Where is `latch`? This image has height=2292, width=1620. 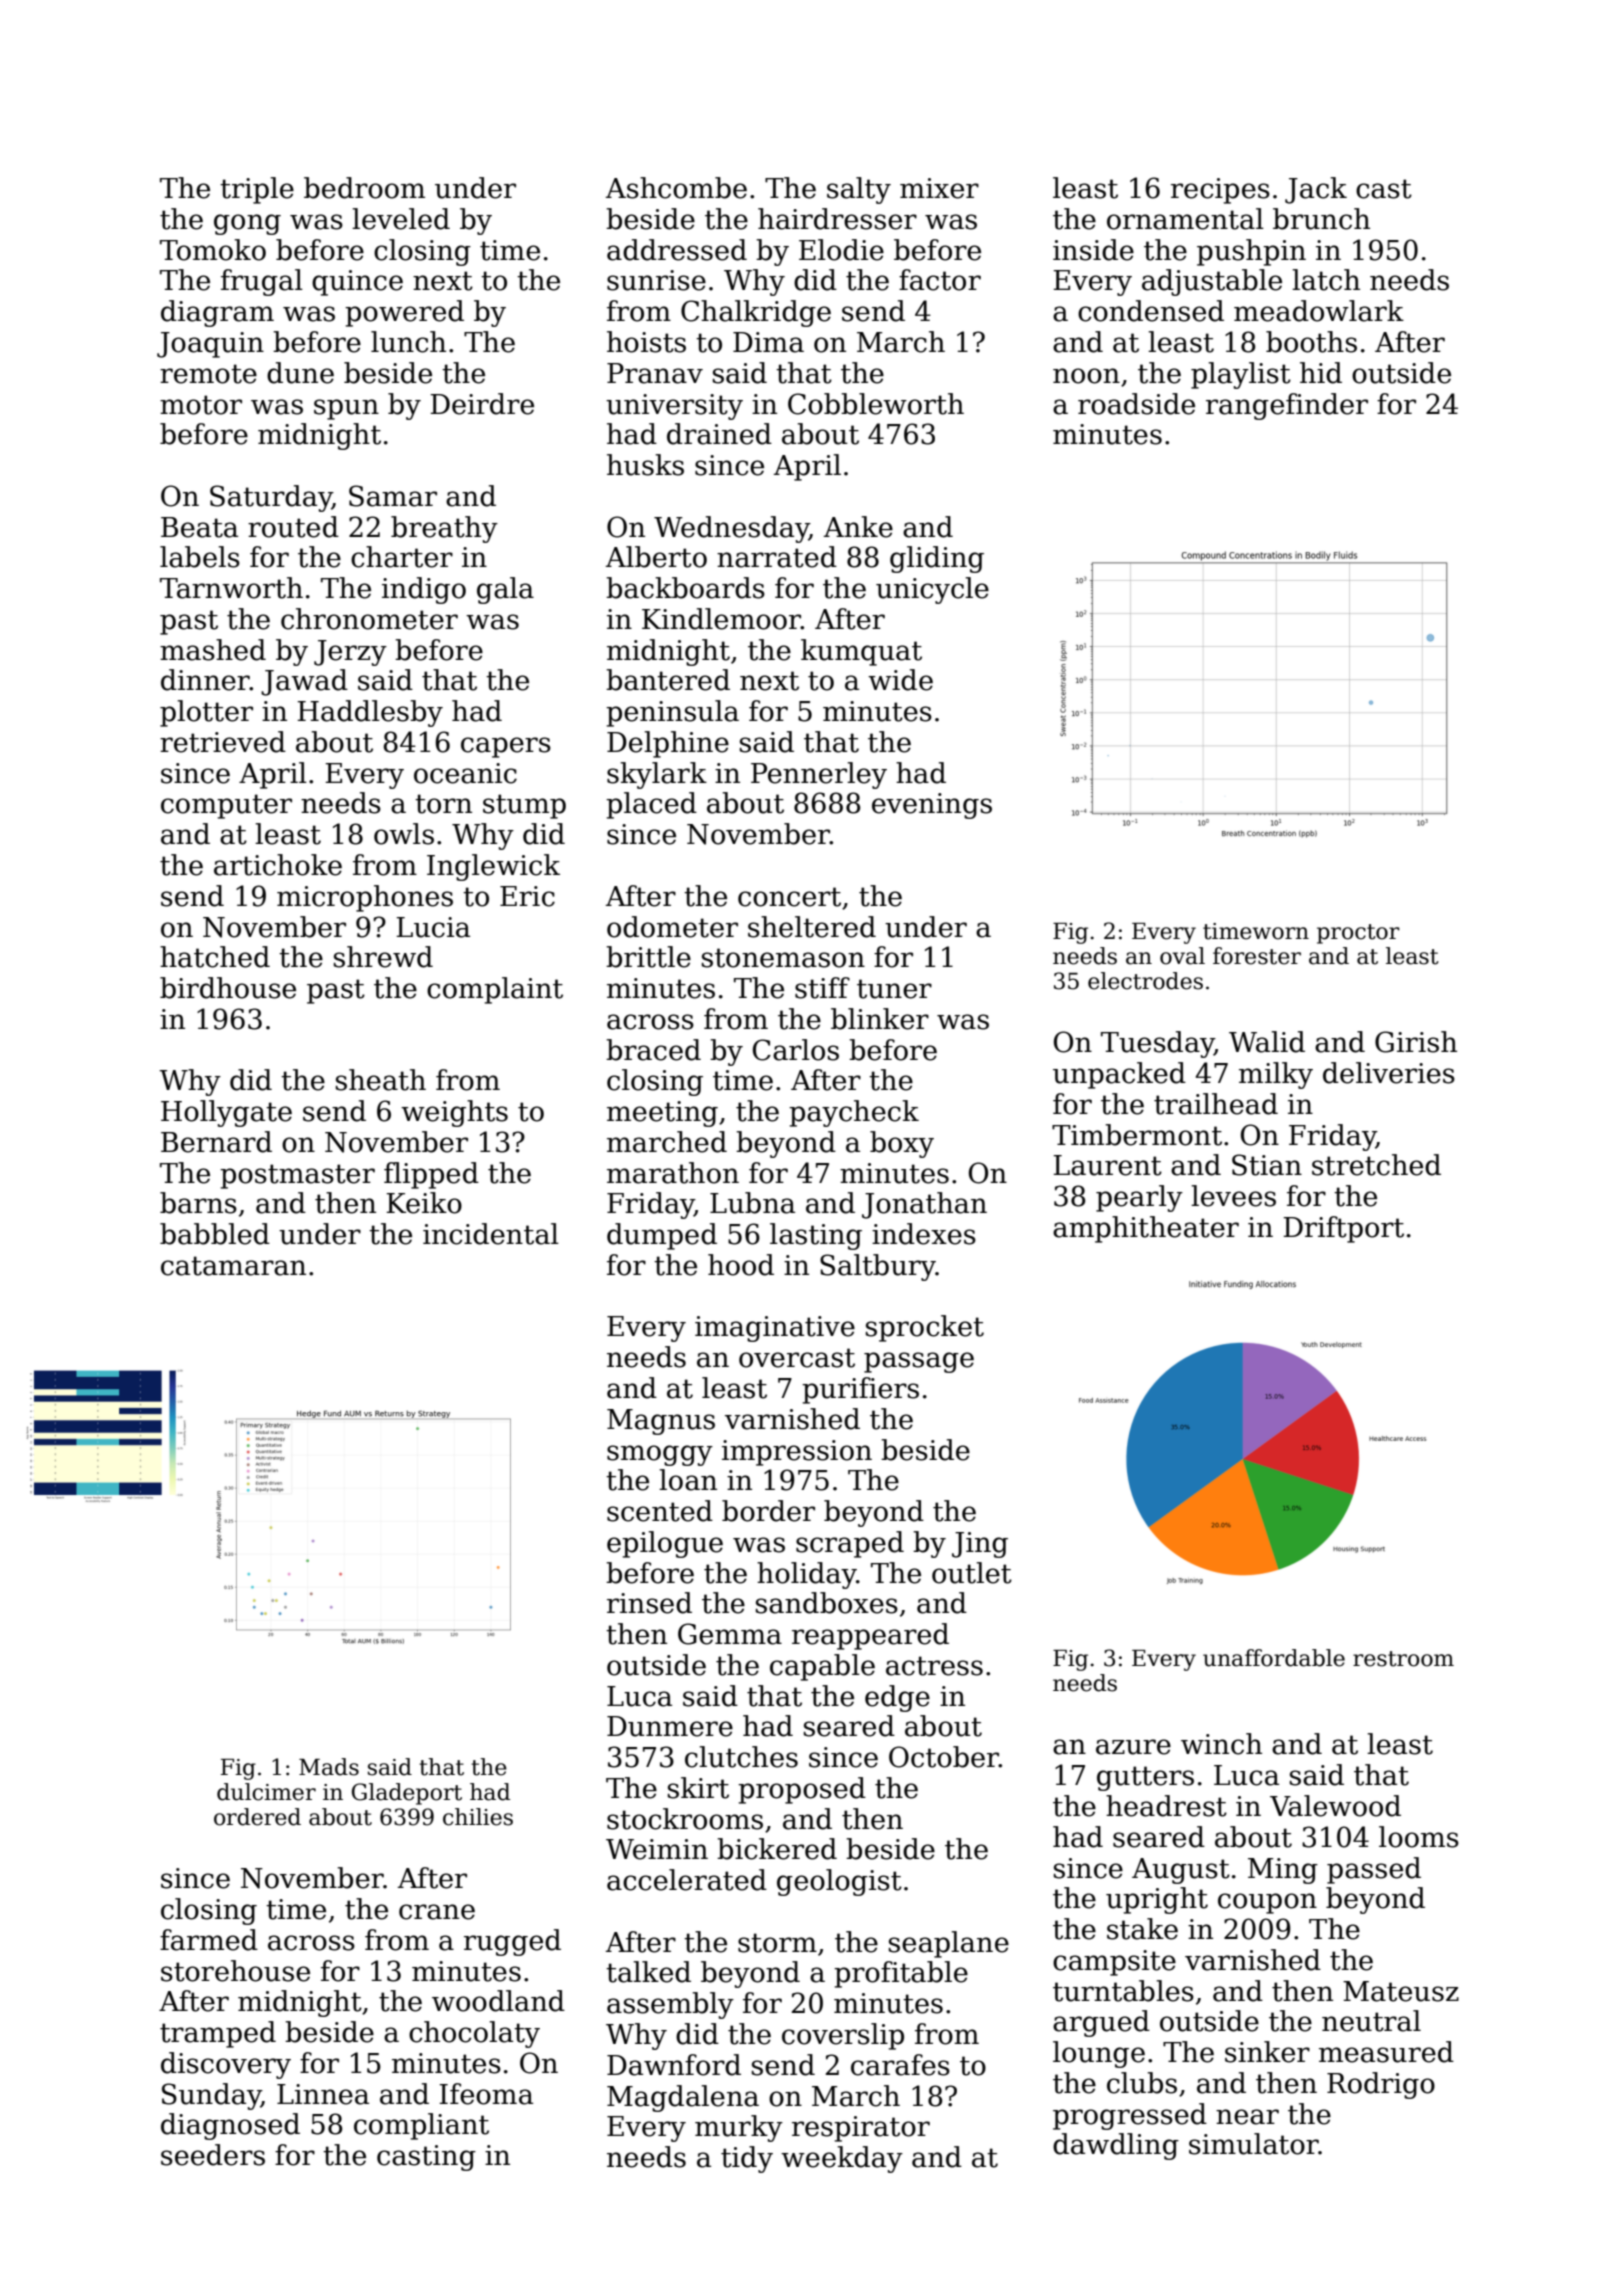 latch is located at coordinates (1326, 280).
